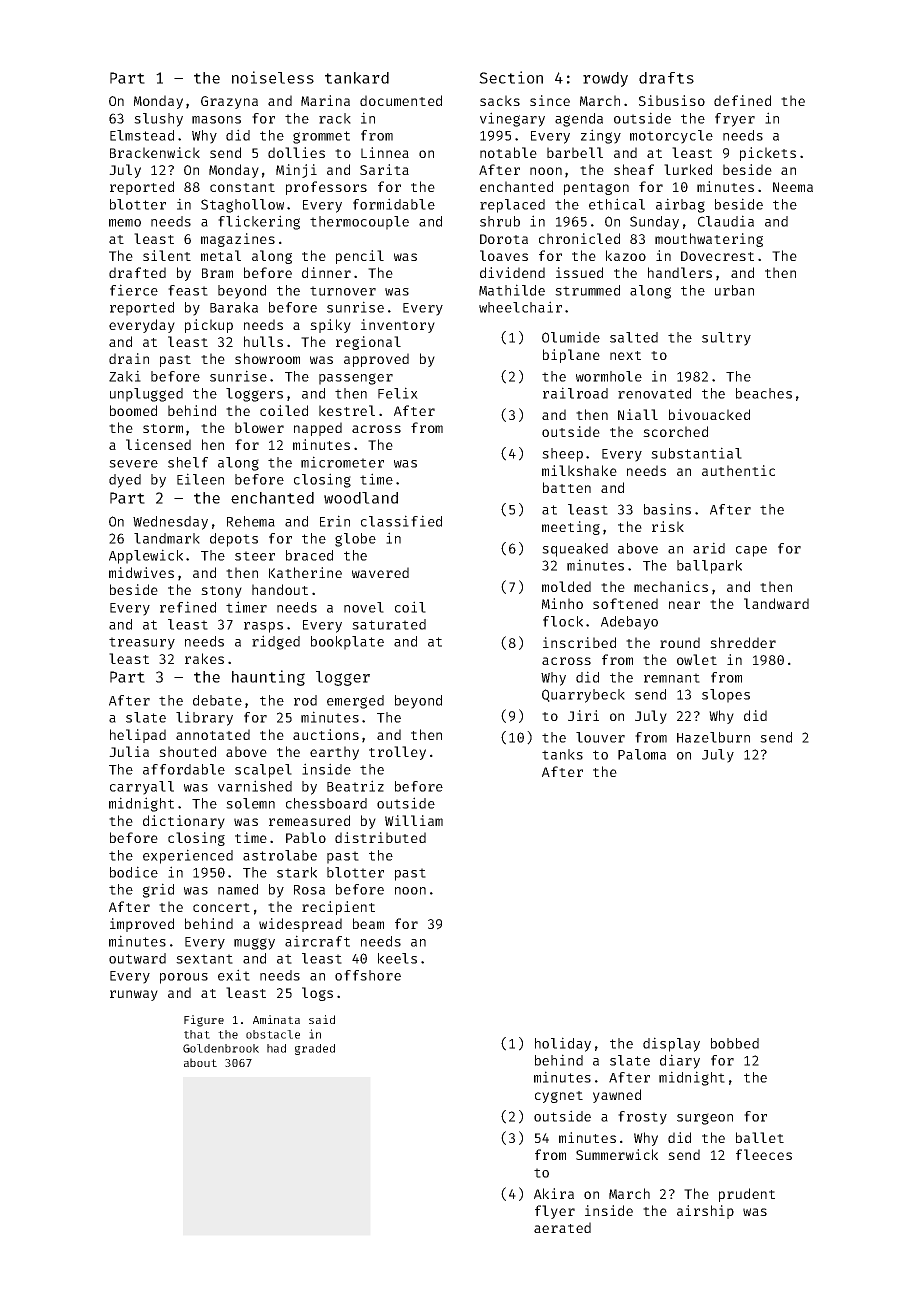  Describe the element at coordinates (200, 1062) in the screenshot. I see `about` at that location.
